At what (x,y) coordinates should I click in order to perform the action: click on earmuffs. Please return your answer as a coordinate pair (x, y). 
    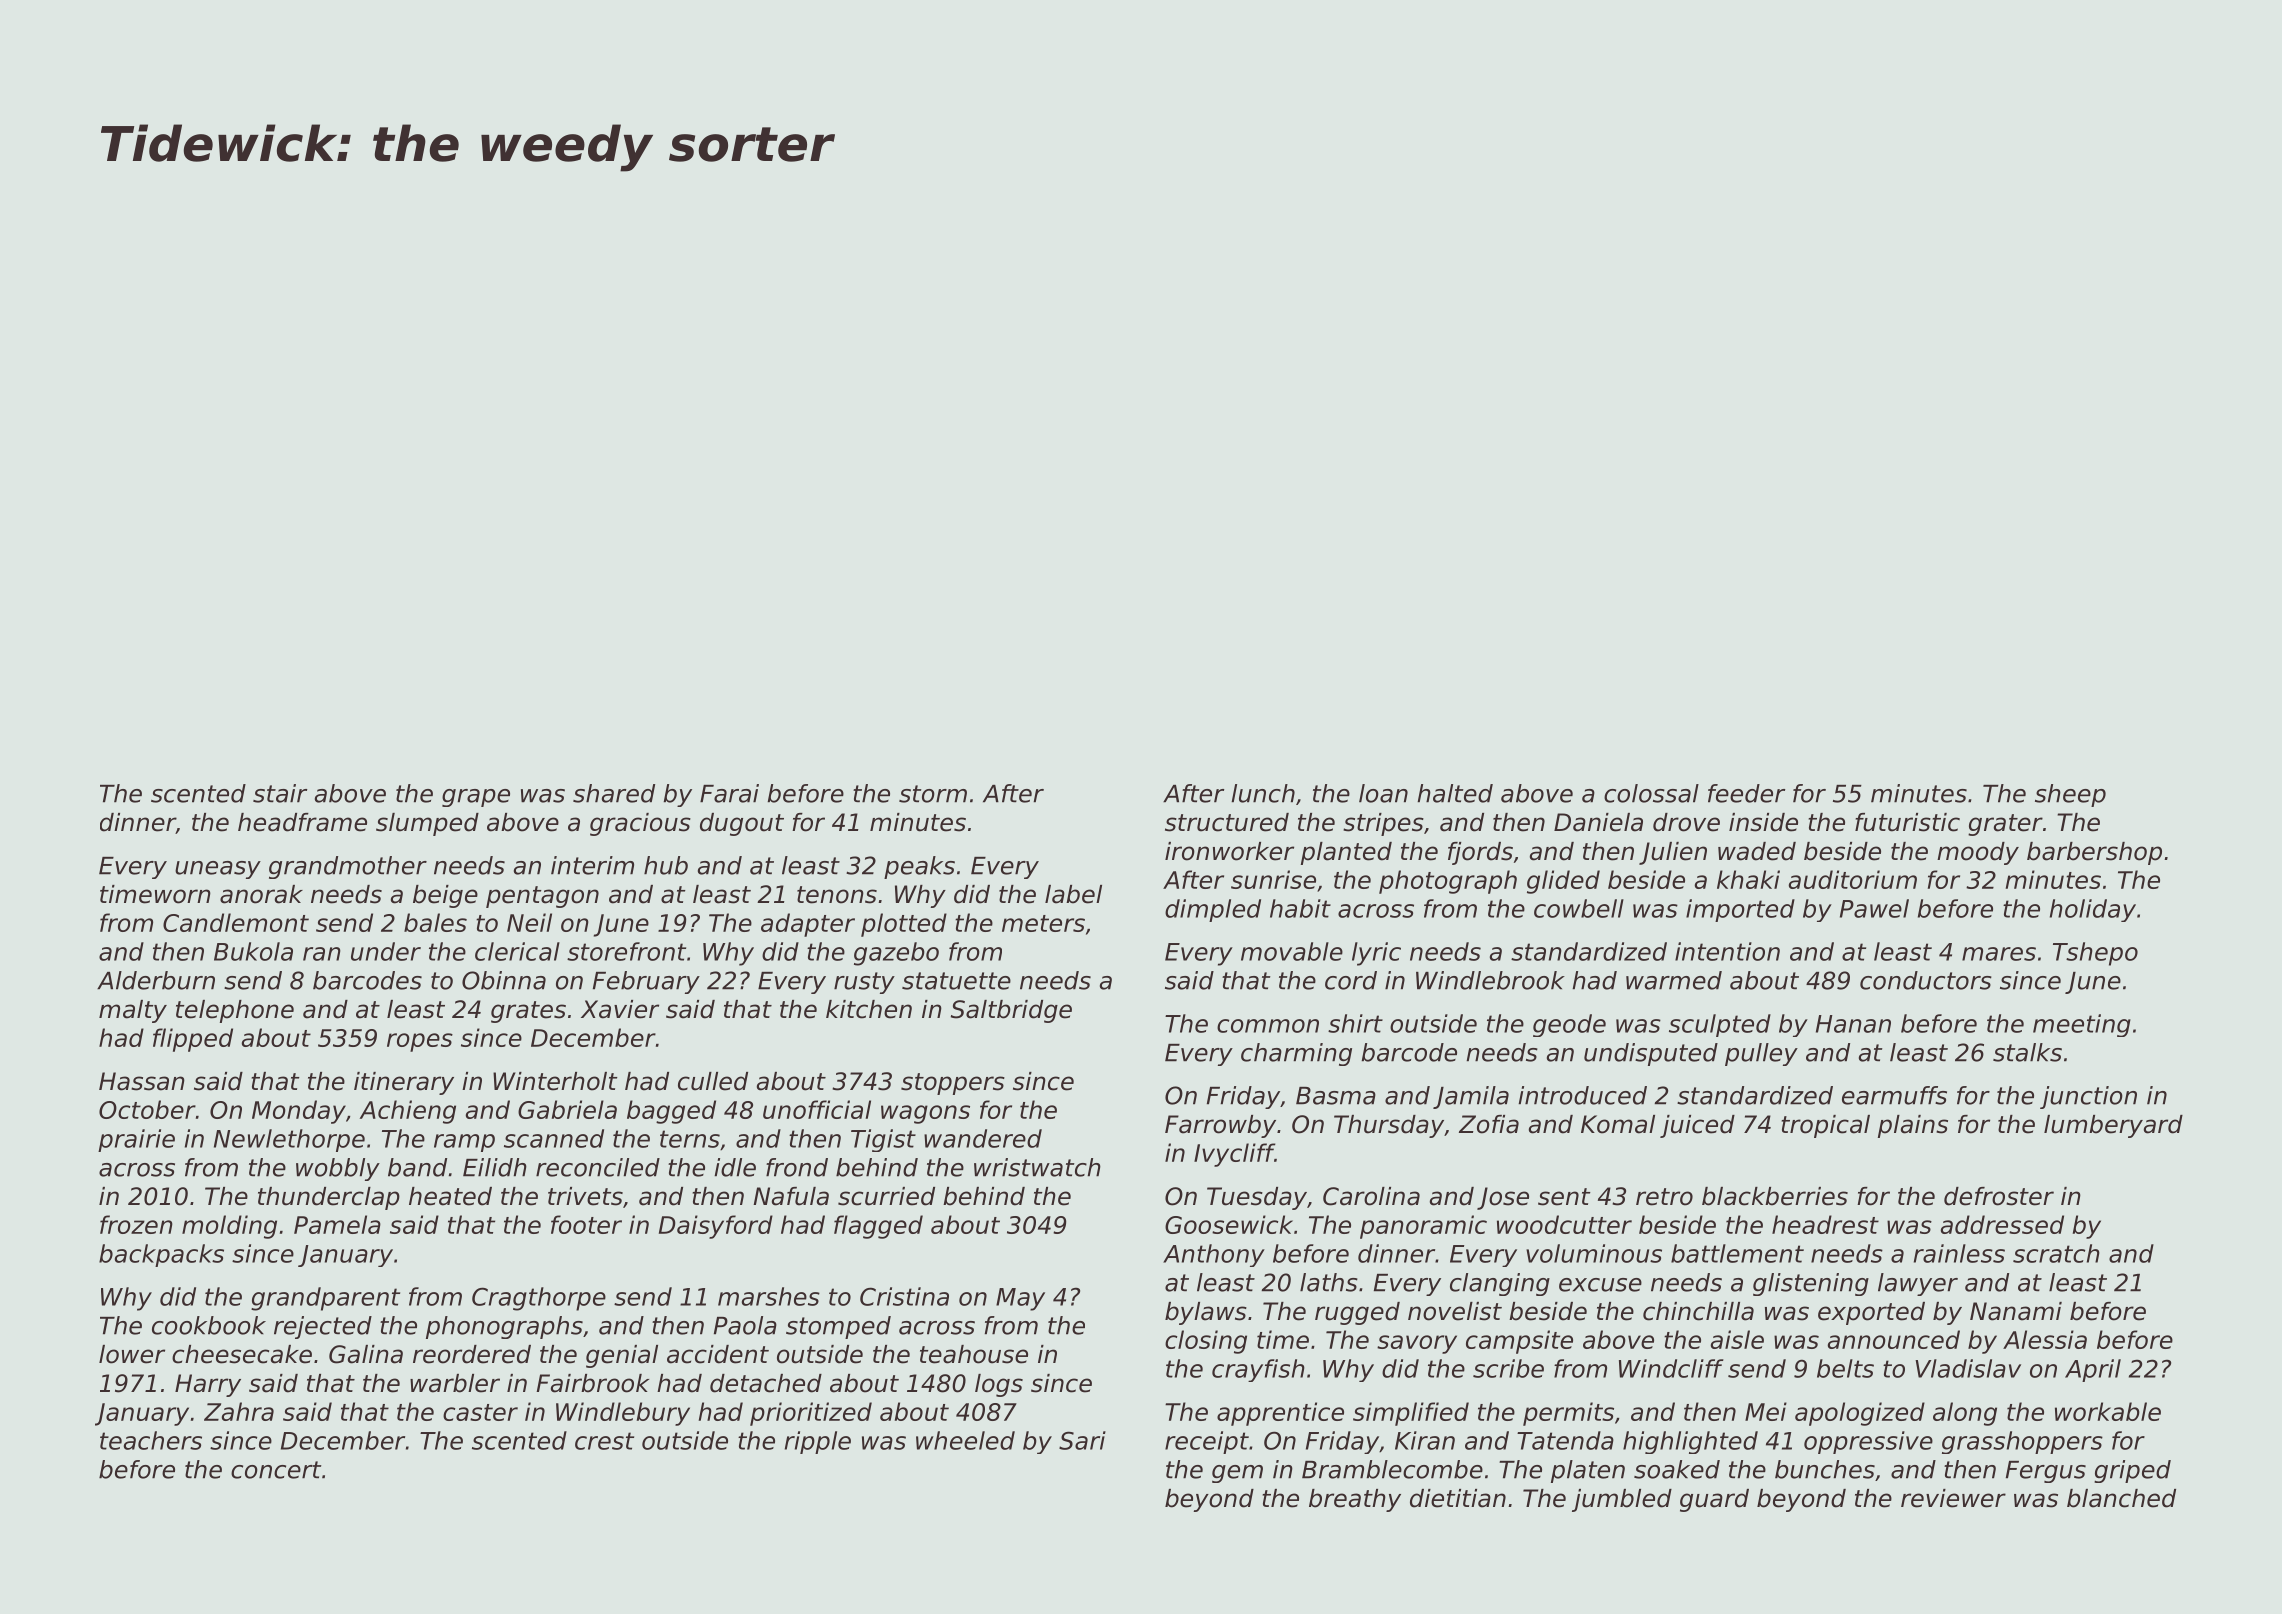
    Looking at the image, I should click on (1894, 1095).
